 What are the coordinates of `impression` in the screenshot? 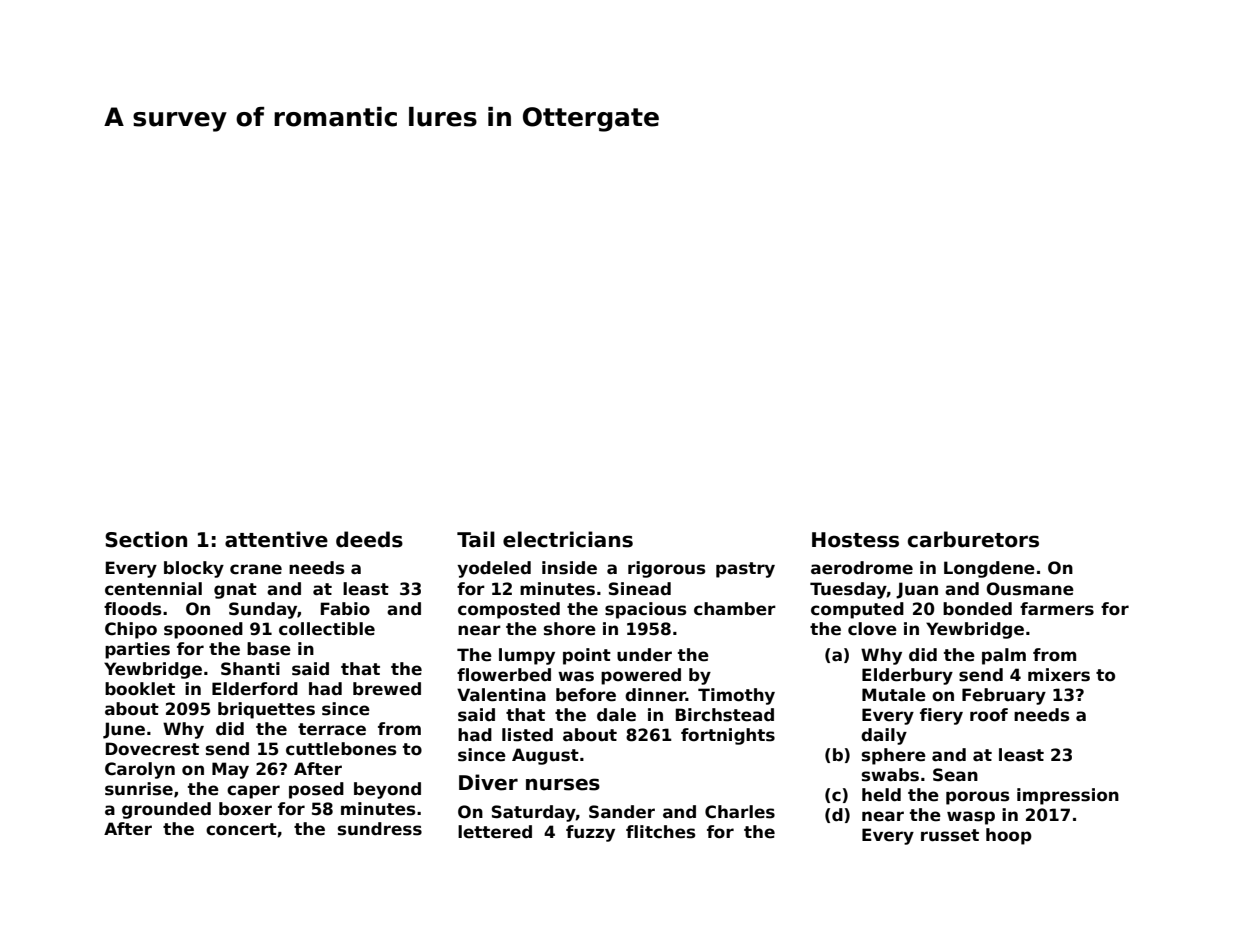 It's located at (1068, 796).
